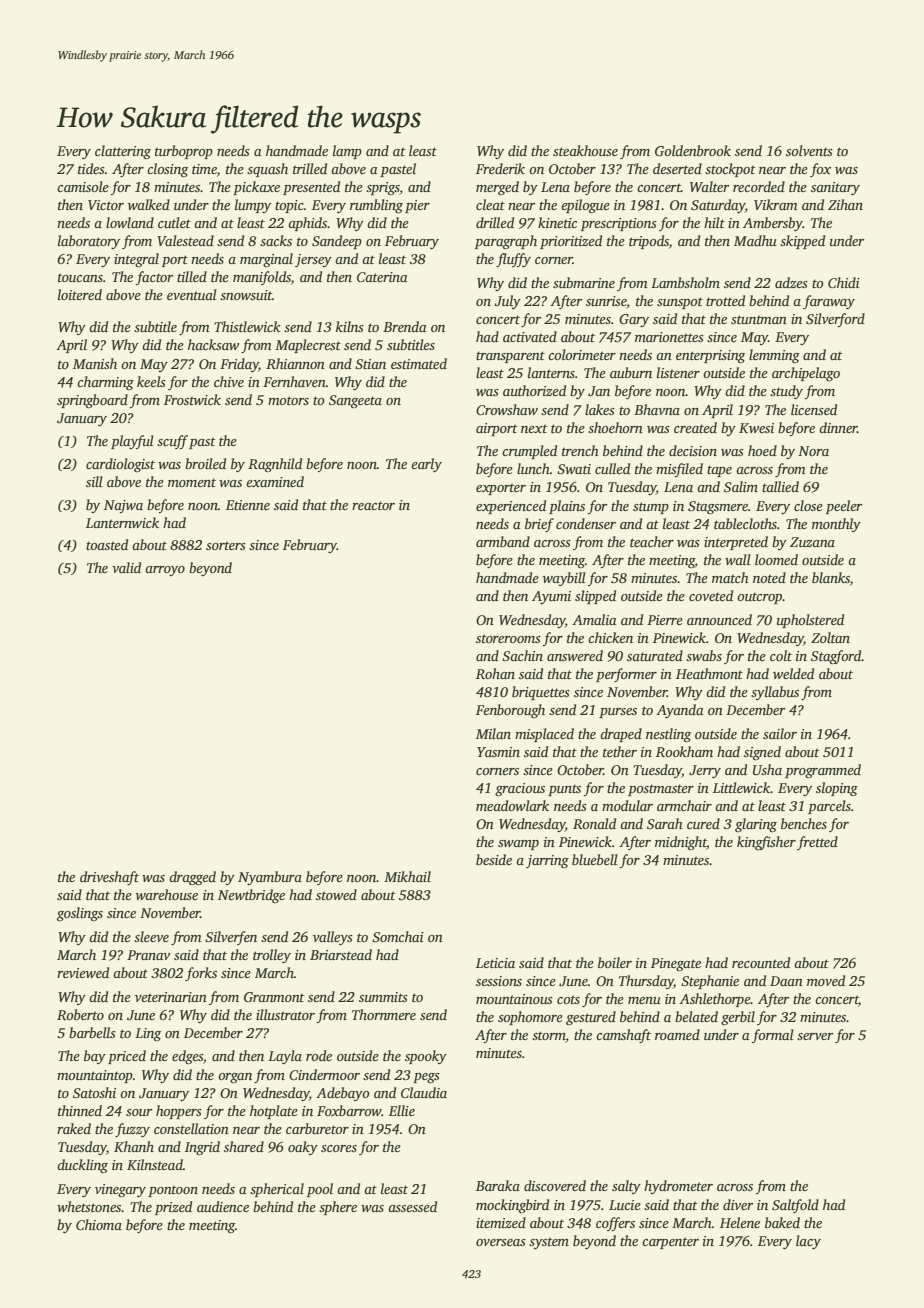 The width and height of the screenshot is (924, 1308). I want to click on system, so click(549, 1243).
